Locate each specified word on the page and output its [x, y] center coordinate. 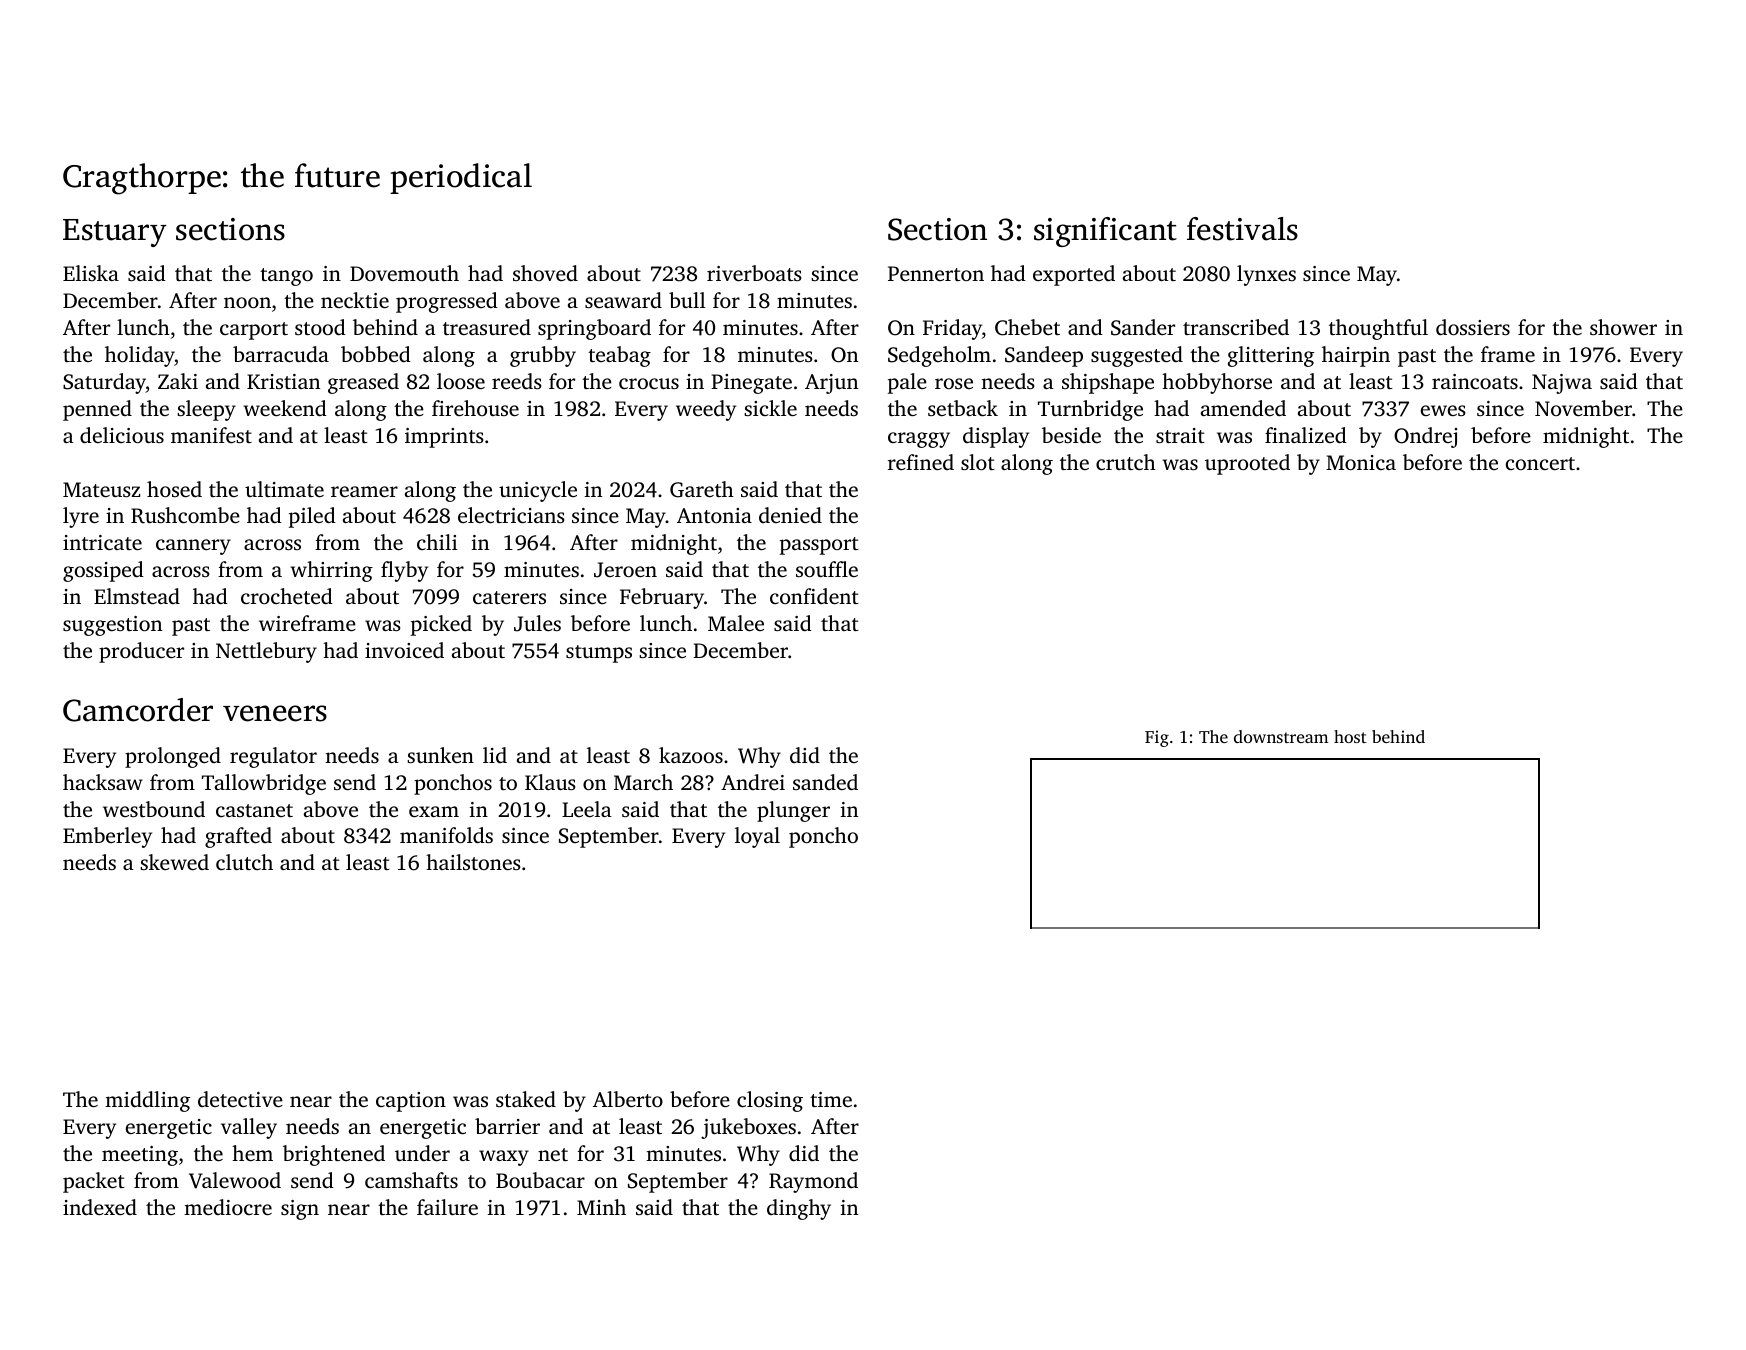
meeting [140, 1156]
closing [770, 1101]
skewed [174, 862]
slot [978, 462]
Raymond [813, 1182]
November [1583, 408]
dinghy [799, 1209]
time [831, 1099]
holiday [140, 356]
